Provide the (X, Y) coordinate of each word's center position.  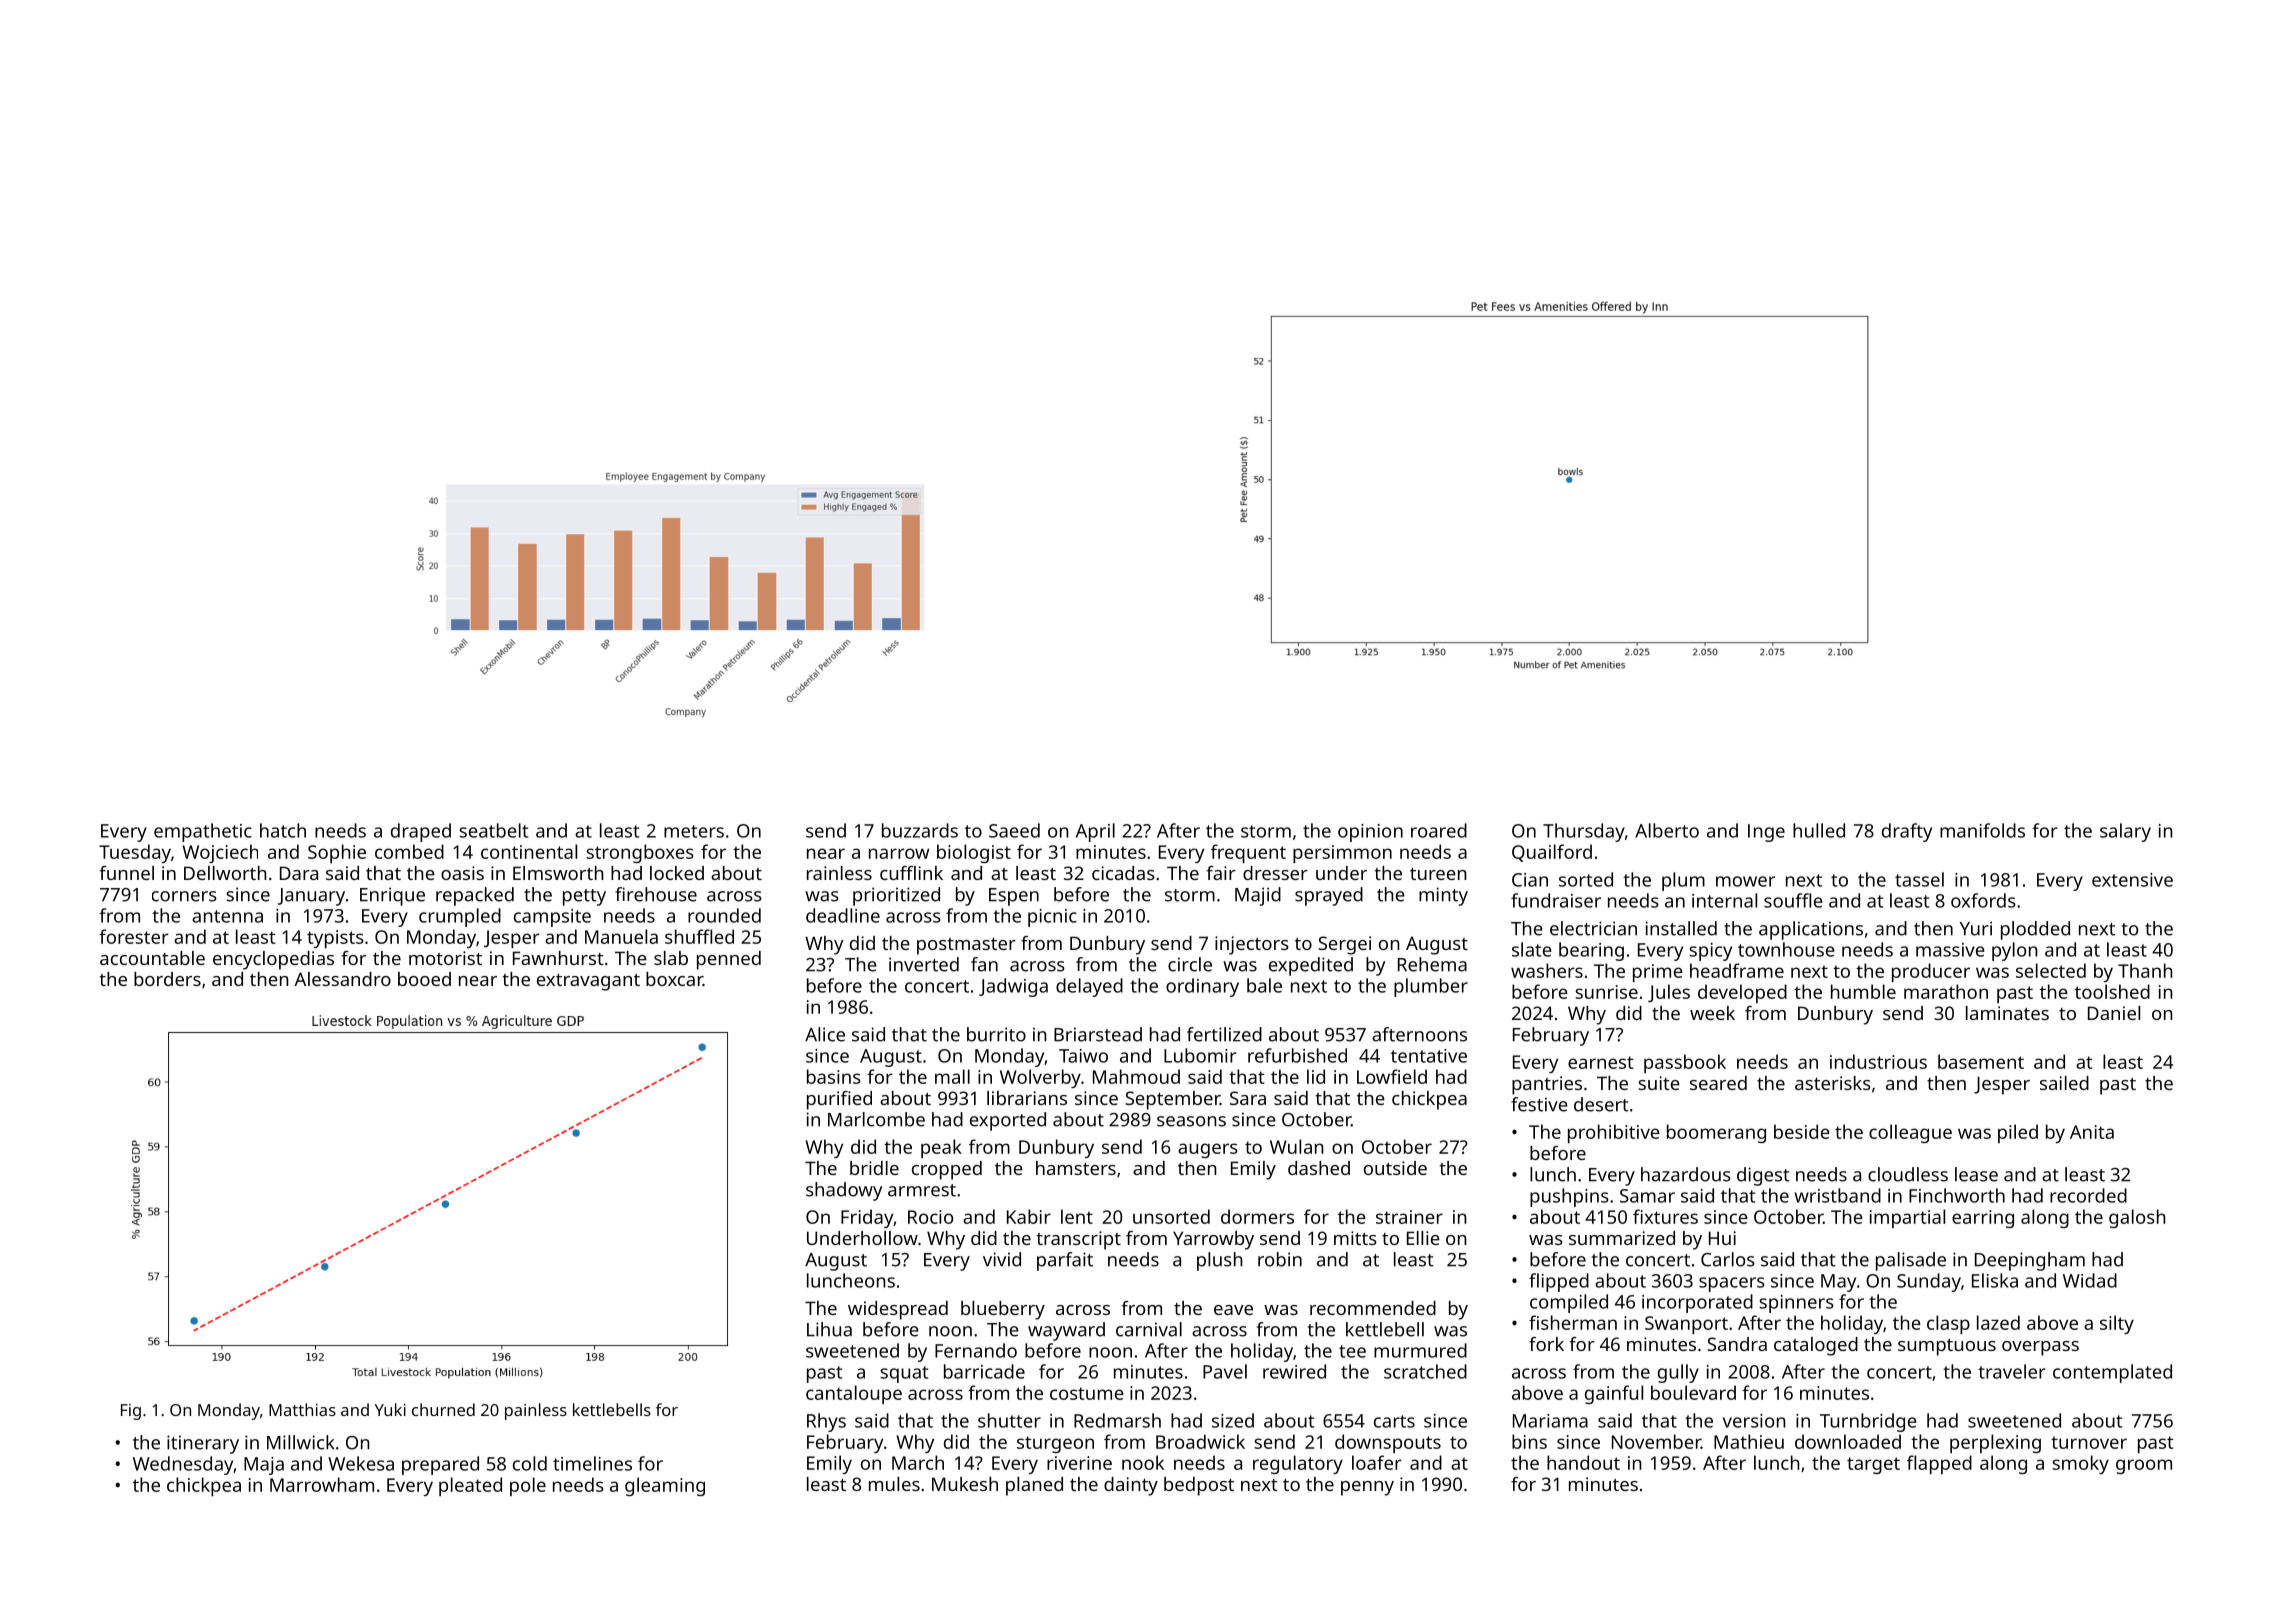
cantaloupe (854, 1394)
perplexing (1995, 1443)
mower (1745, 881)
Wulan (1297, 1146)
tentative (1429, 1056)
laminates (2007, 1013)
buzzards (920, 830)
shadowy (844, 1191)
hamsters (1076, 1168)
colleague (1910, 1133)
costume (1087, 1393)
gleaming (665, 1486)
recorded (2088, 1195)
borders (167, 979)
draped (421, 832)
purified (839, 1100)
